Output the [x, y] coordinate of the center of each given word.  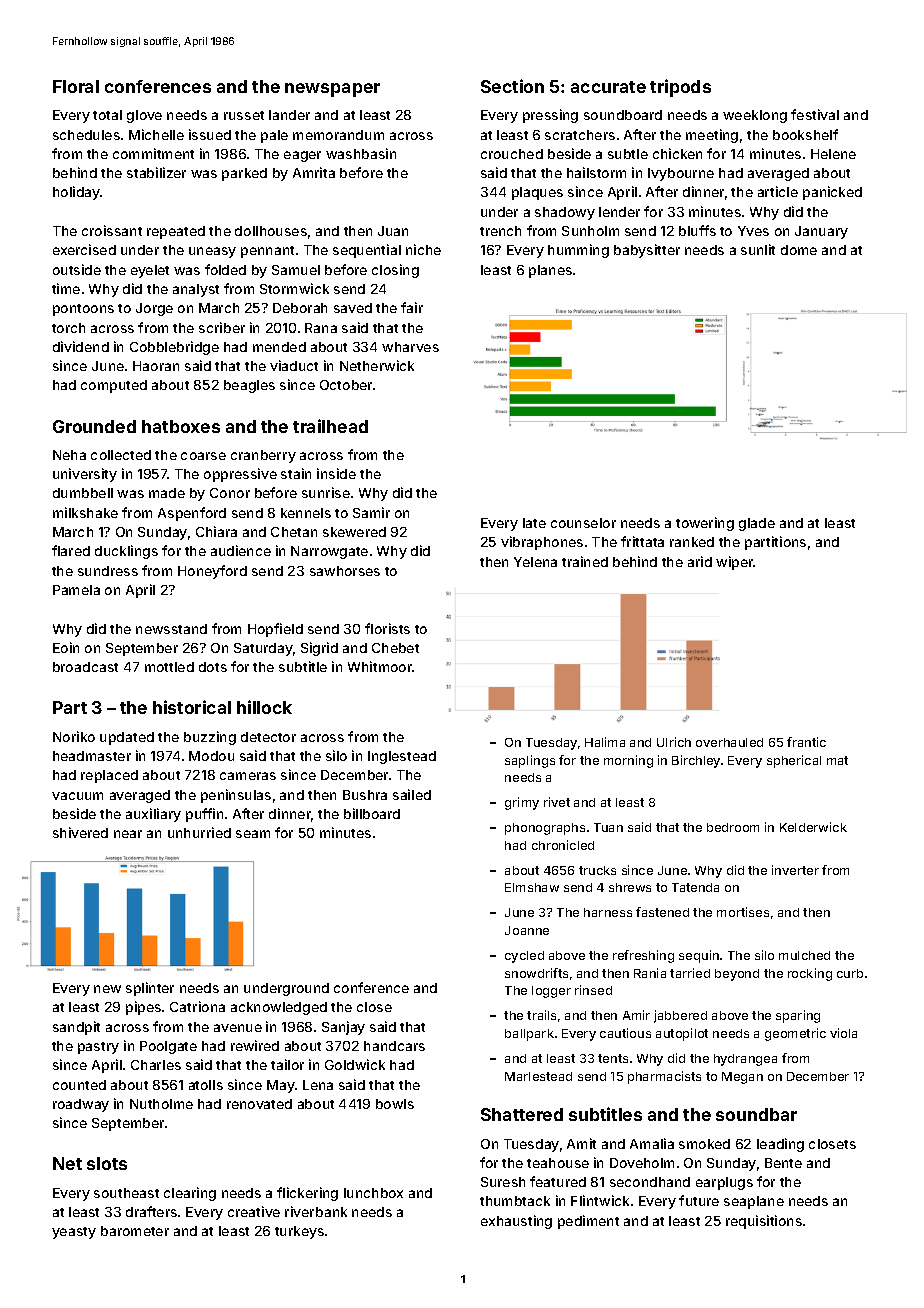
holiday [77, 193]
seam [253, 834]
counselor [583, 523]
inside [336, 473]
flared [71, 550]
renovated [259, 1104]
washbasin [361, 153]
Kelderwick [813, 827]
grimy [522, 803]
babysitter [647, 251]
